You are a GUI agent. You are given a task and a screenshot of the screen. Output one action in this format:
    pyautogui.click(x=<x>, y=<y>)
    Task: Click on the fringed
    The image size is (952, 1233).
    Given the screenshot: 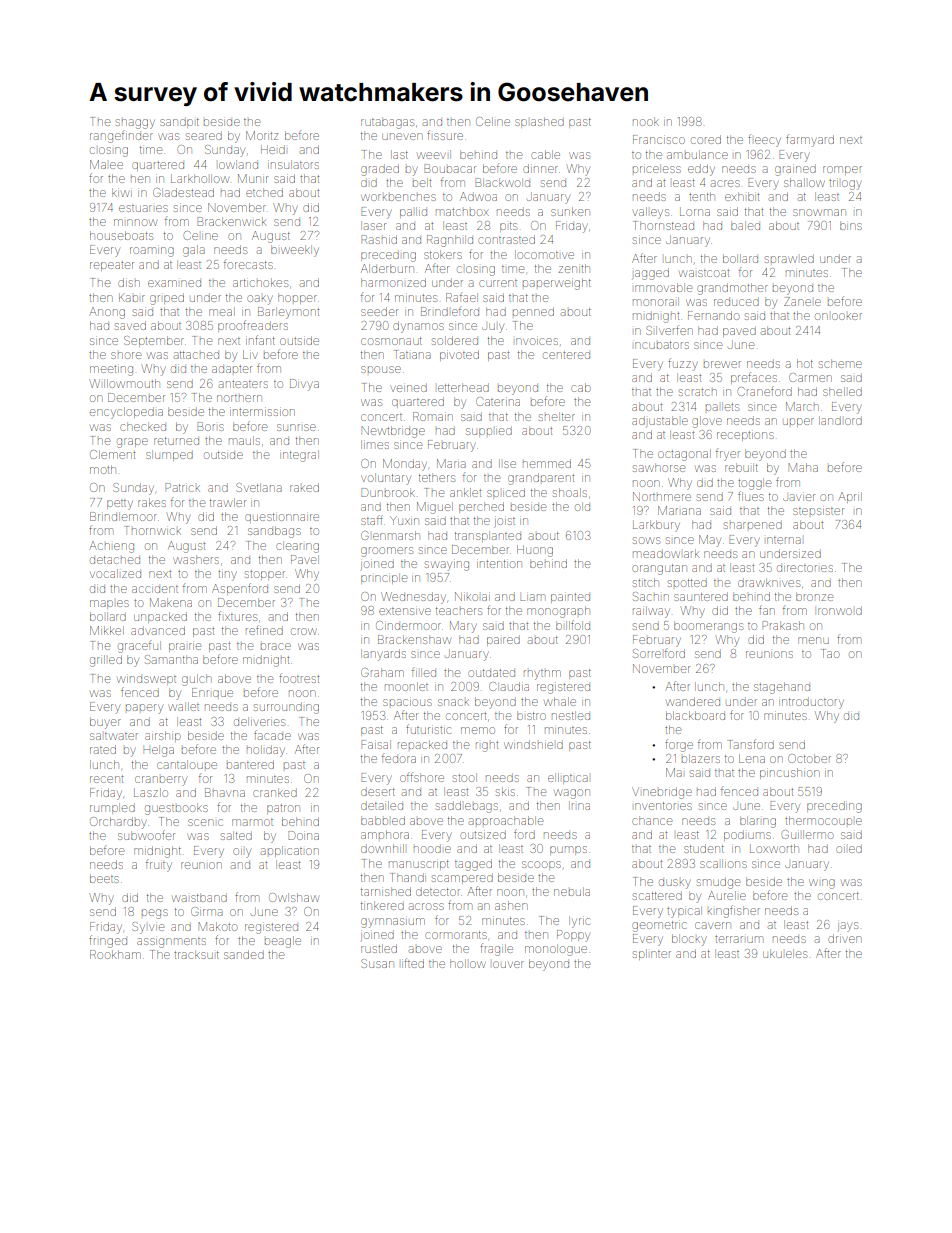 What is the action you would take?
    pyautogui.click(x=108, y=941)
